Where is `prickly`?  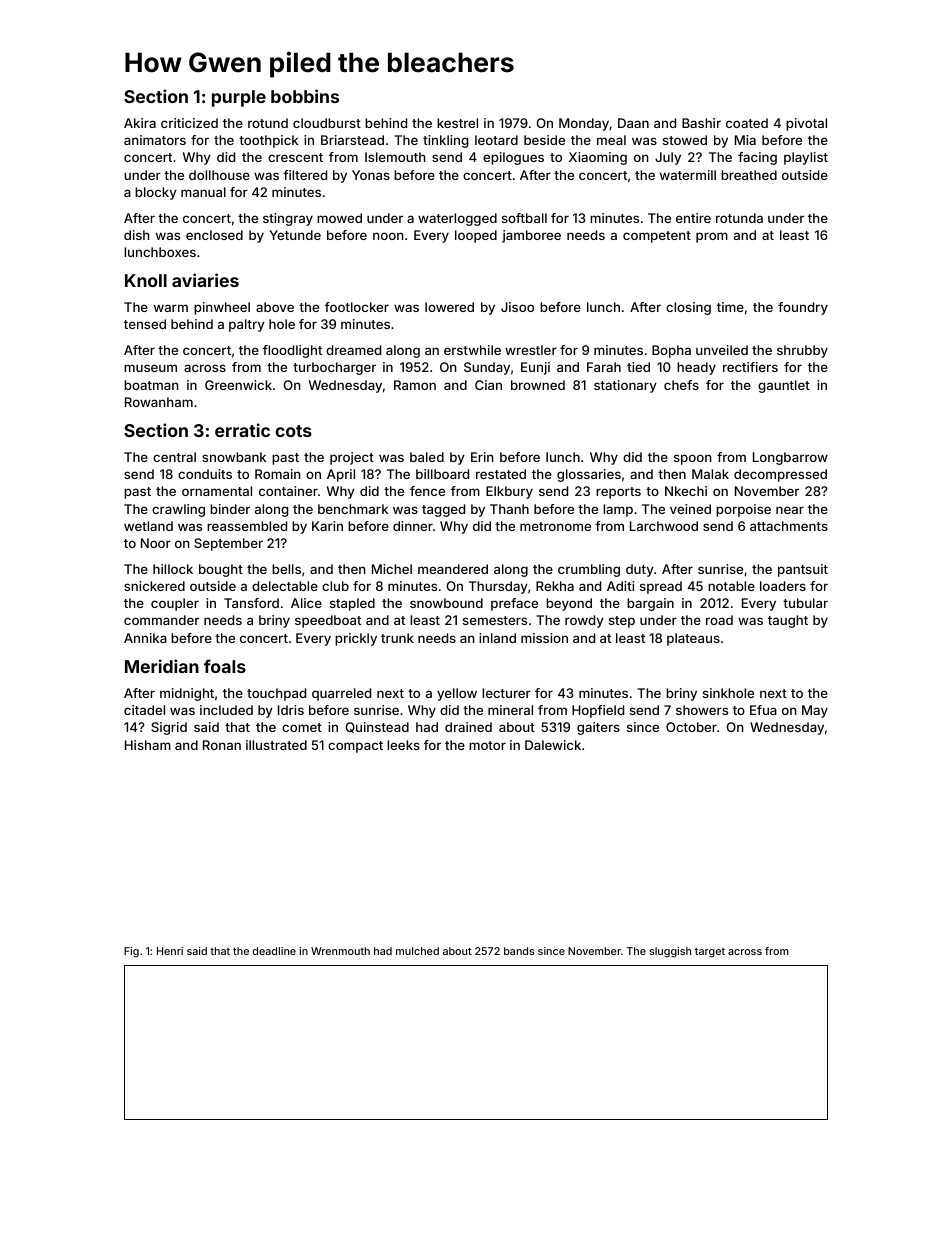 prickly is located at coordinates (356, 639).
